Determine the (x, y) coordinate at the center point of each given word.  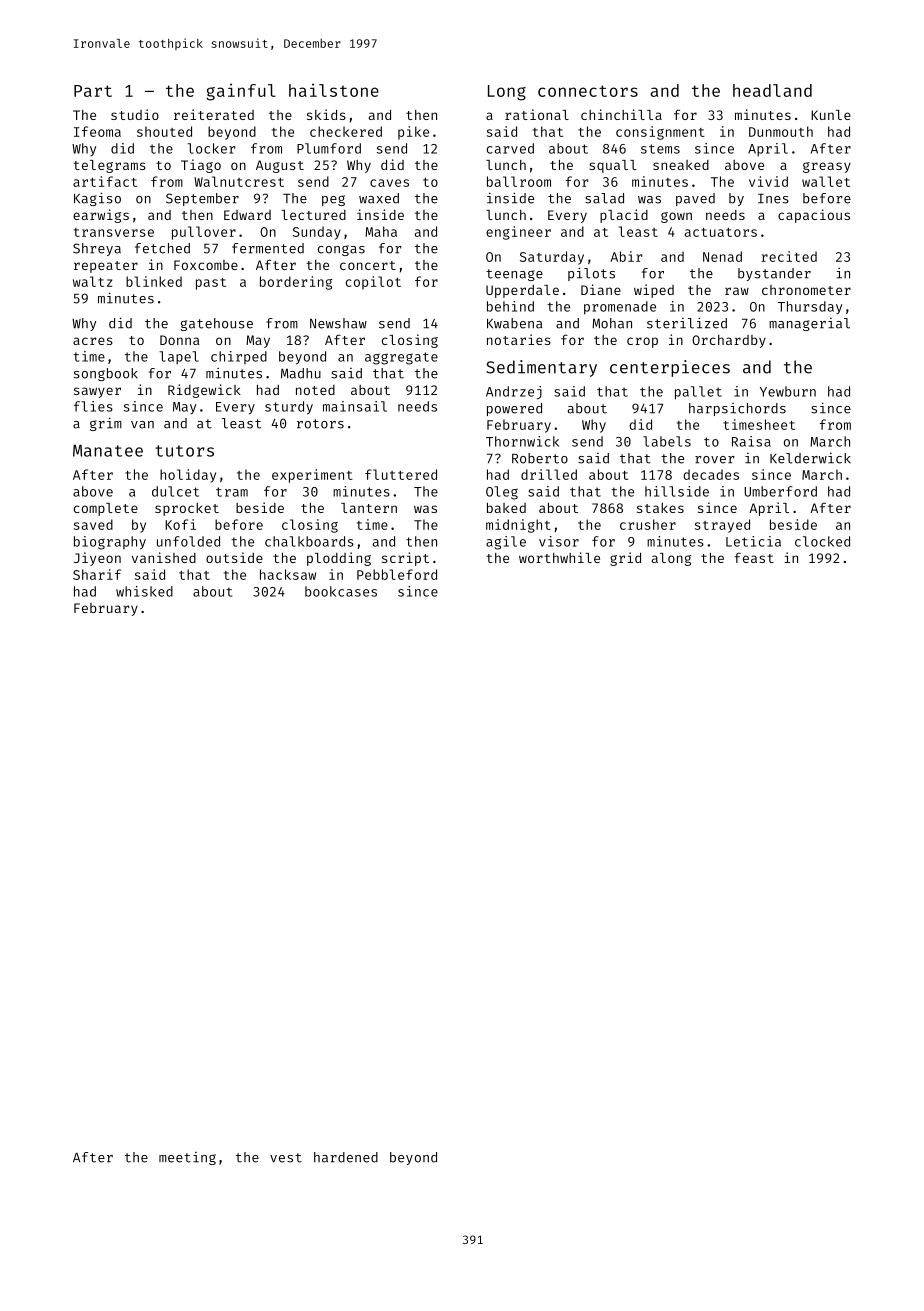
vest (286, 1158)
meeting (187, 1158)
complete (106, 509)
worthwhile (559, 557)
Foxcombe (206, 265)
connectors (588, 91)
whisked (144, 591)
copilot (373, 283)
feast (754, 557)
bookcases (341, 591)
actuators (721, 232)
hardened (346, 1157)
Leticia (753, 541)
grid (625, 559)
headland (772, 90)
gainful (241, 92)
